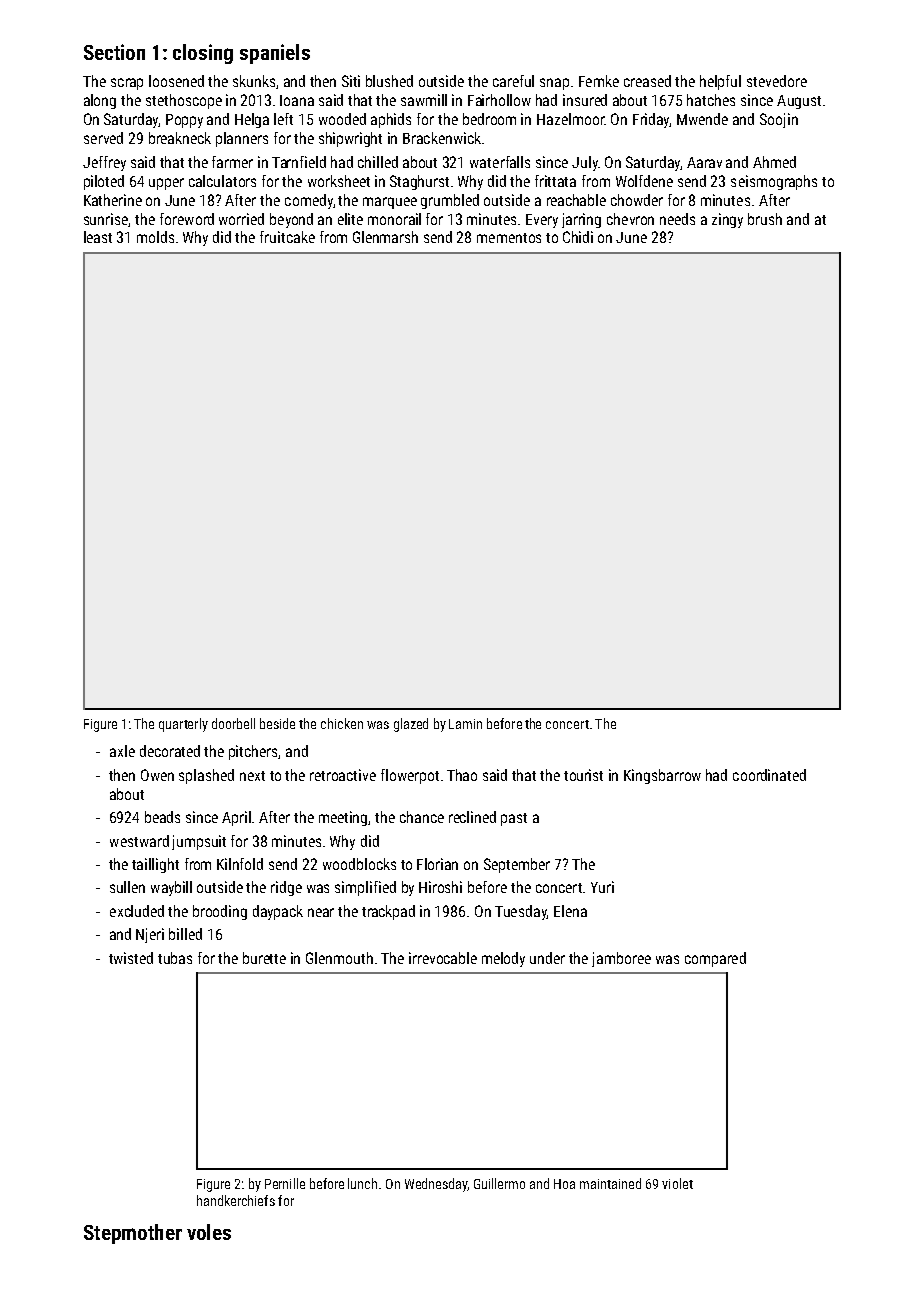 The height and width of the page is (1308, 924). Describe the element at coordinates (133, 1234) in the page. I see `Stepmother` at that location.
